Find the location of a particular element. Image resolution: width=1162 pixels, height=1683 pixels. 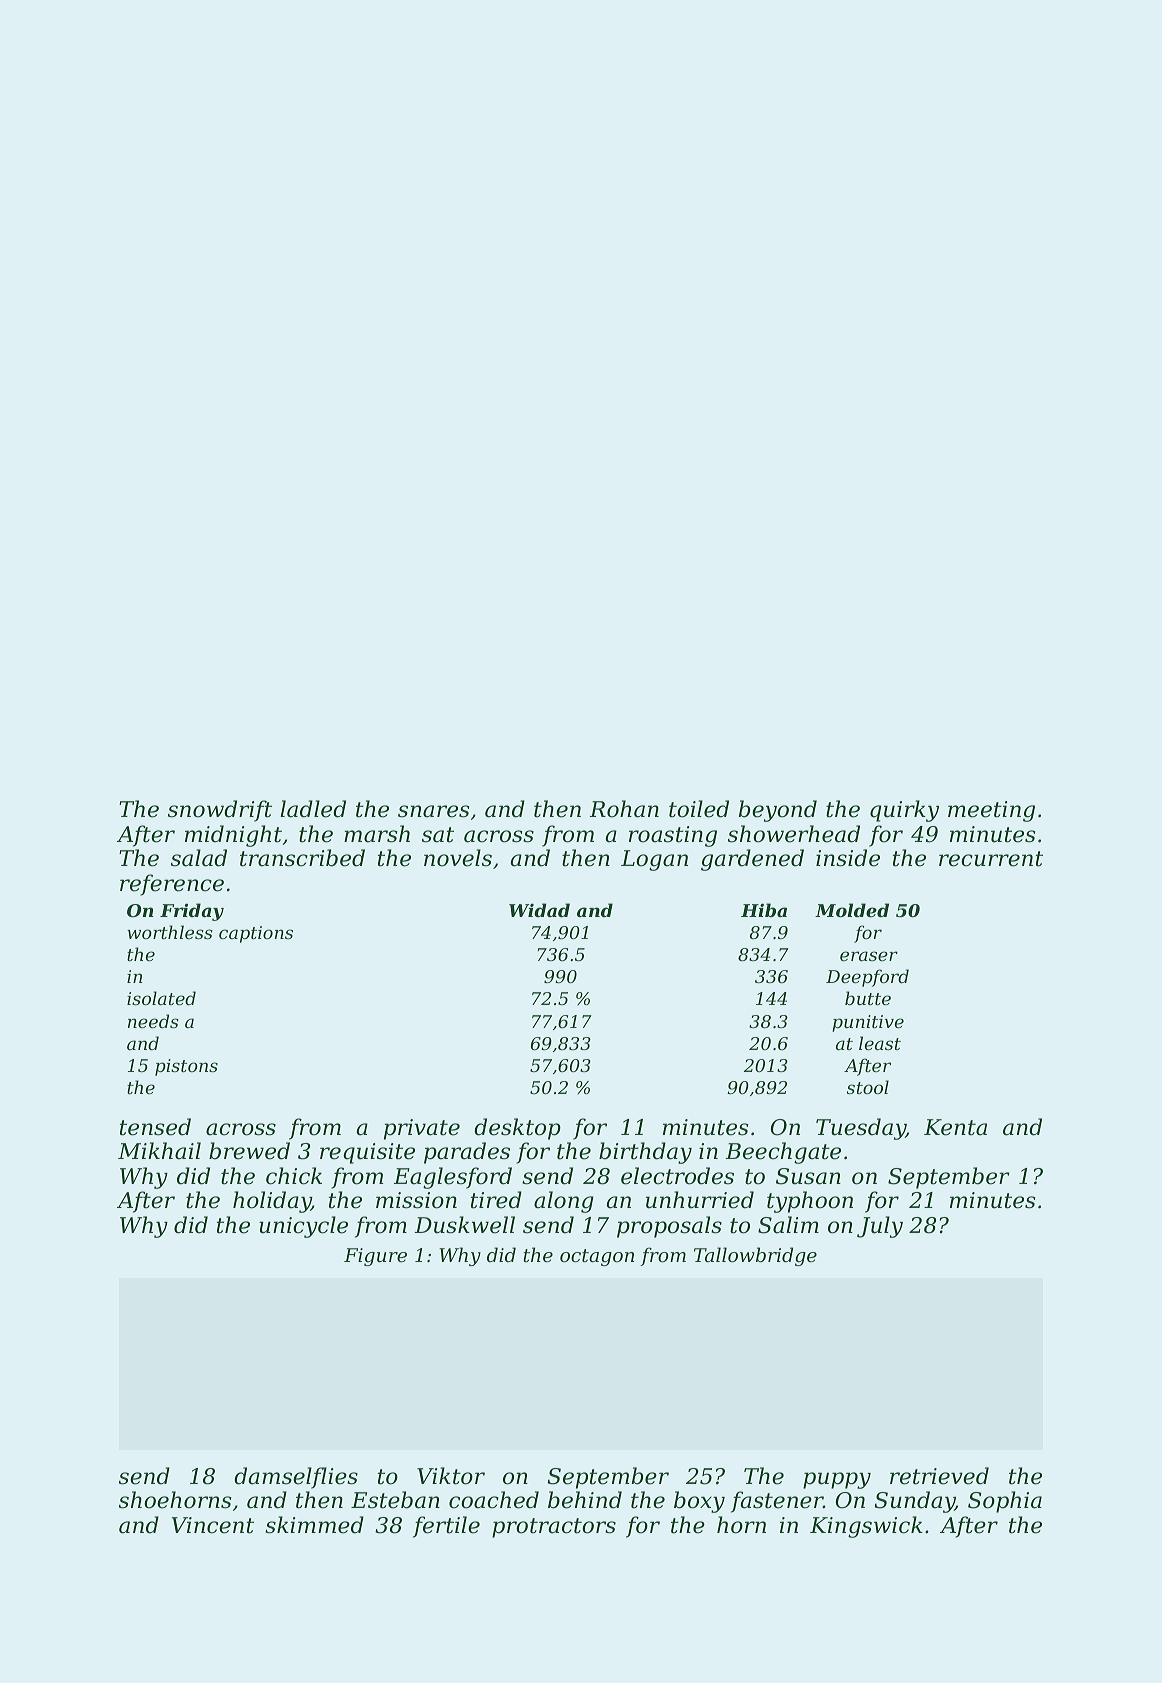

Kenta is located at coordinates (955, 1127).
